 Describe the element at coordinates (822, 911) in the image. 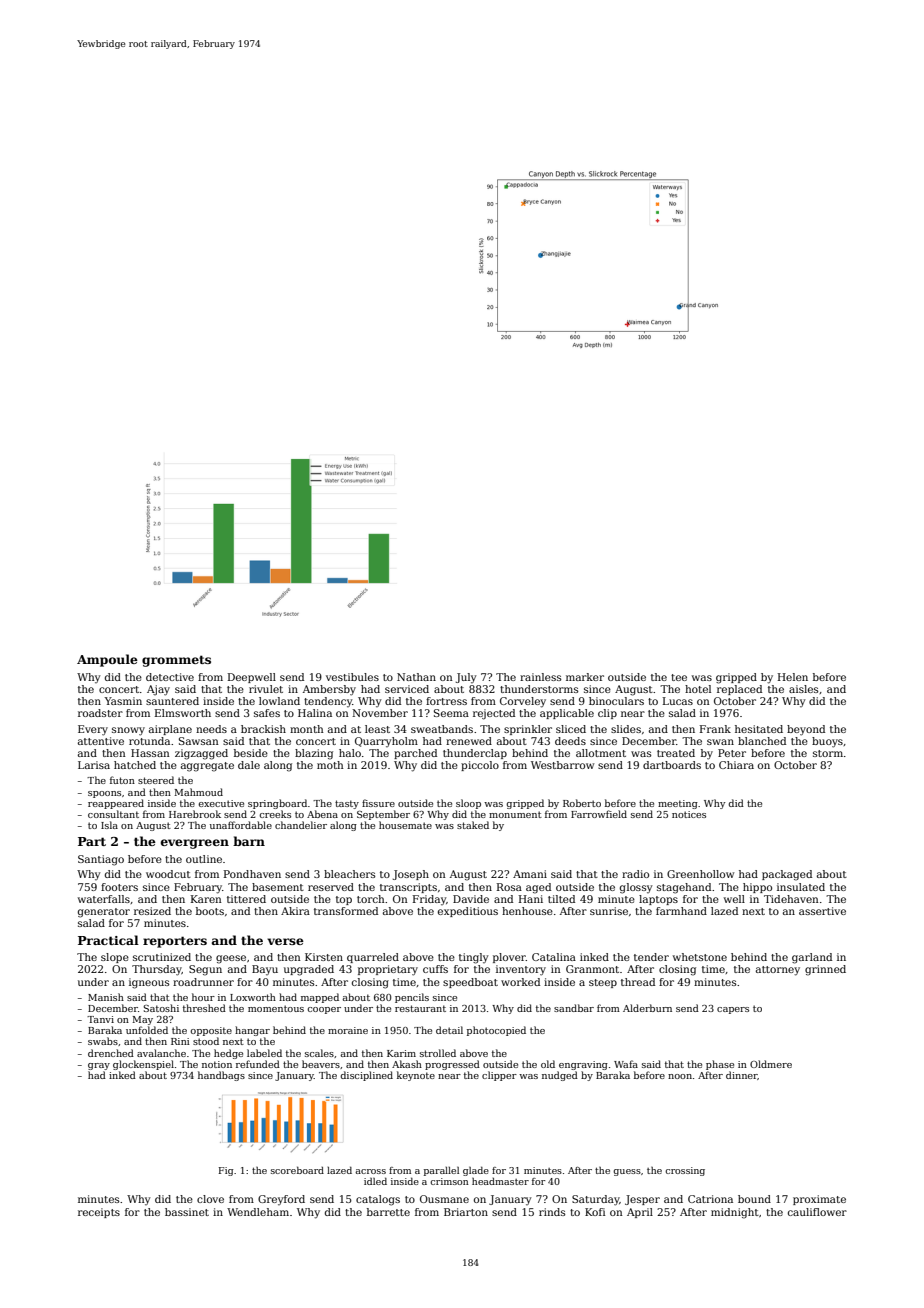

I see `assertive` at that location.
